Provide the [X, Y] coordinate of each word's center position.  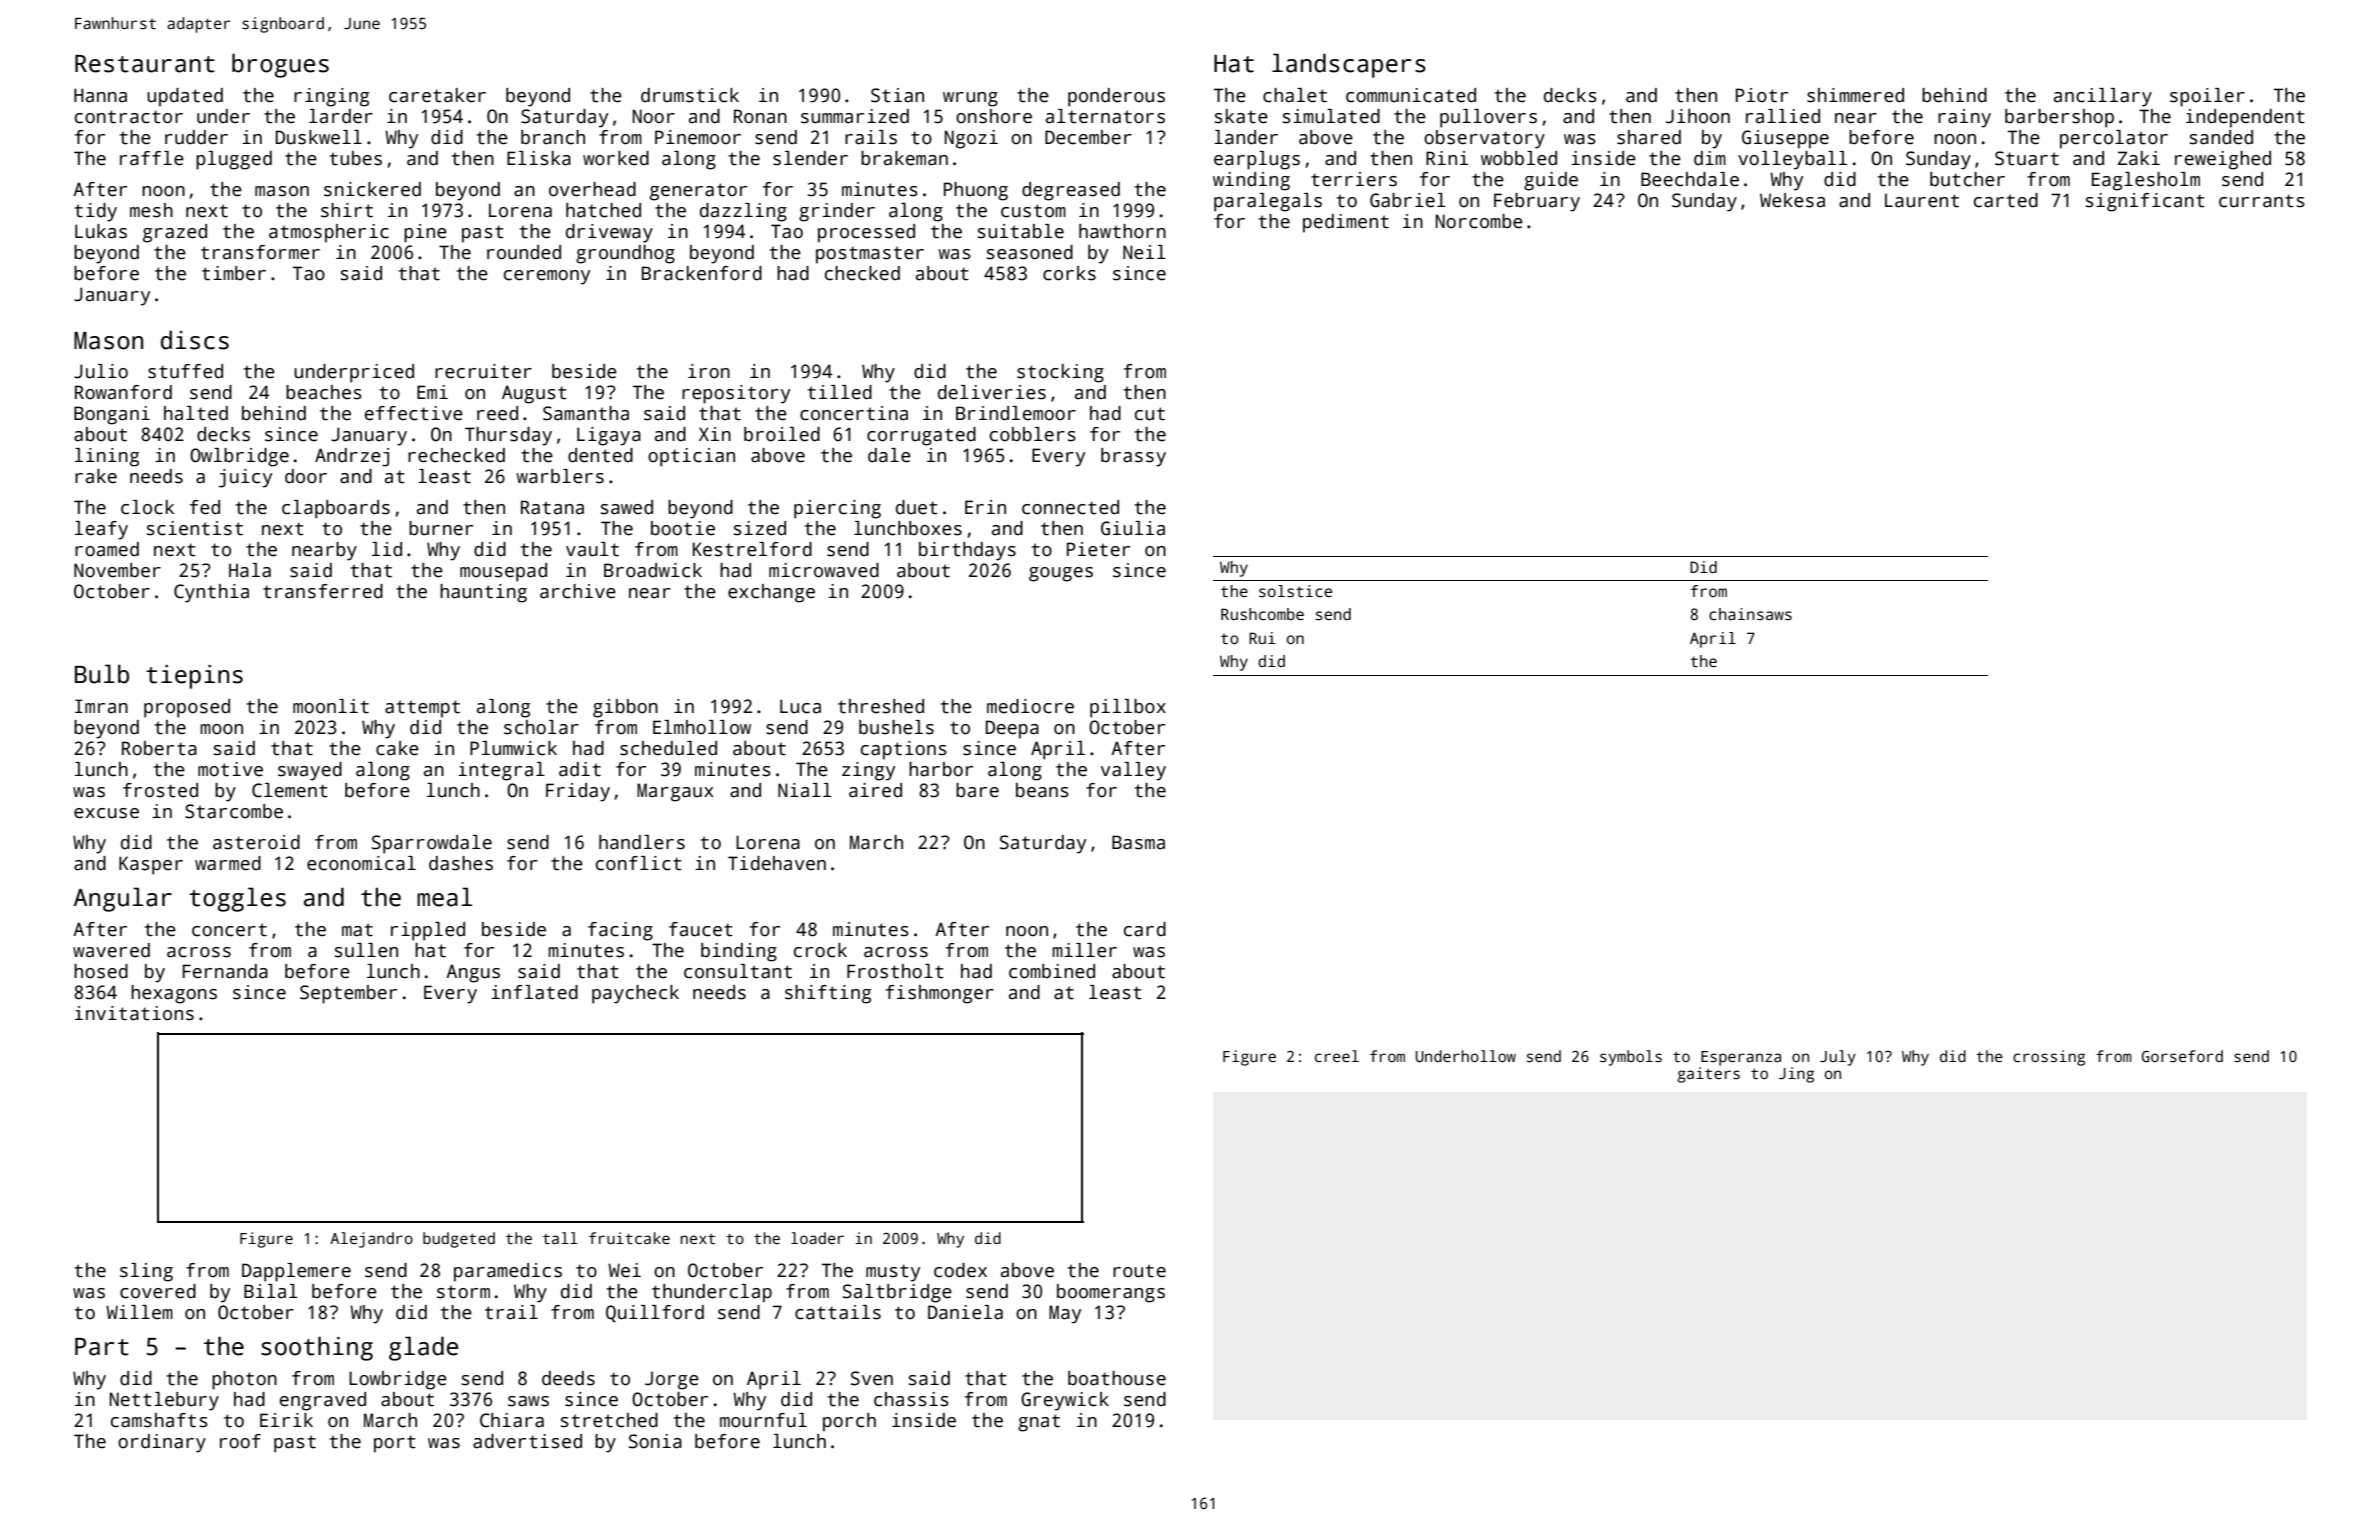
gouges [1061, 574]
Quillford [655, 1314]
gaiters [1708, 1075]
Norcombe [1479, 221]
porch [849, 1422]
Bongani [112, 415]
